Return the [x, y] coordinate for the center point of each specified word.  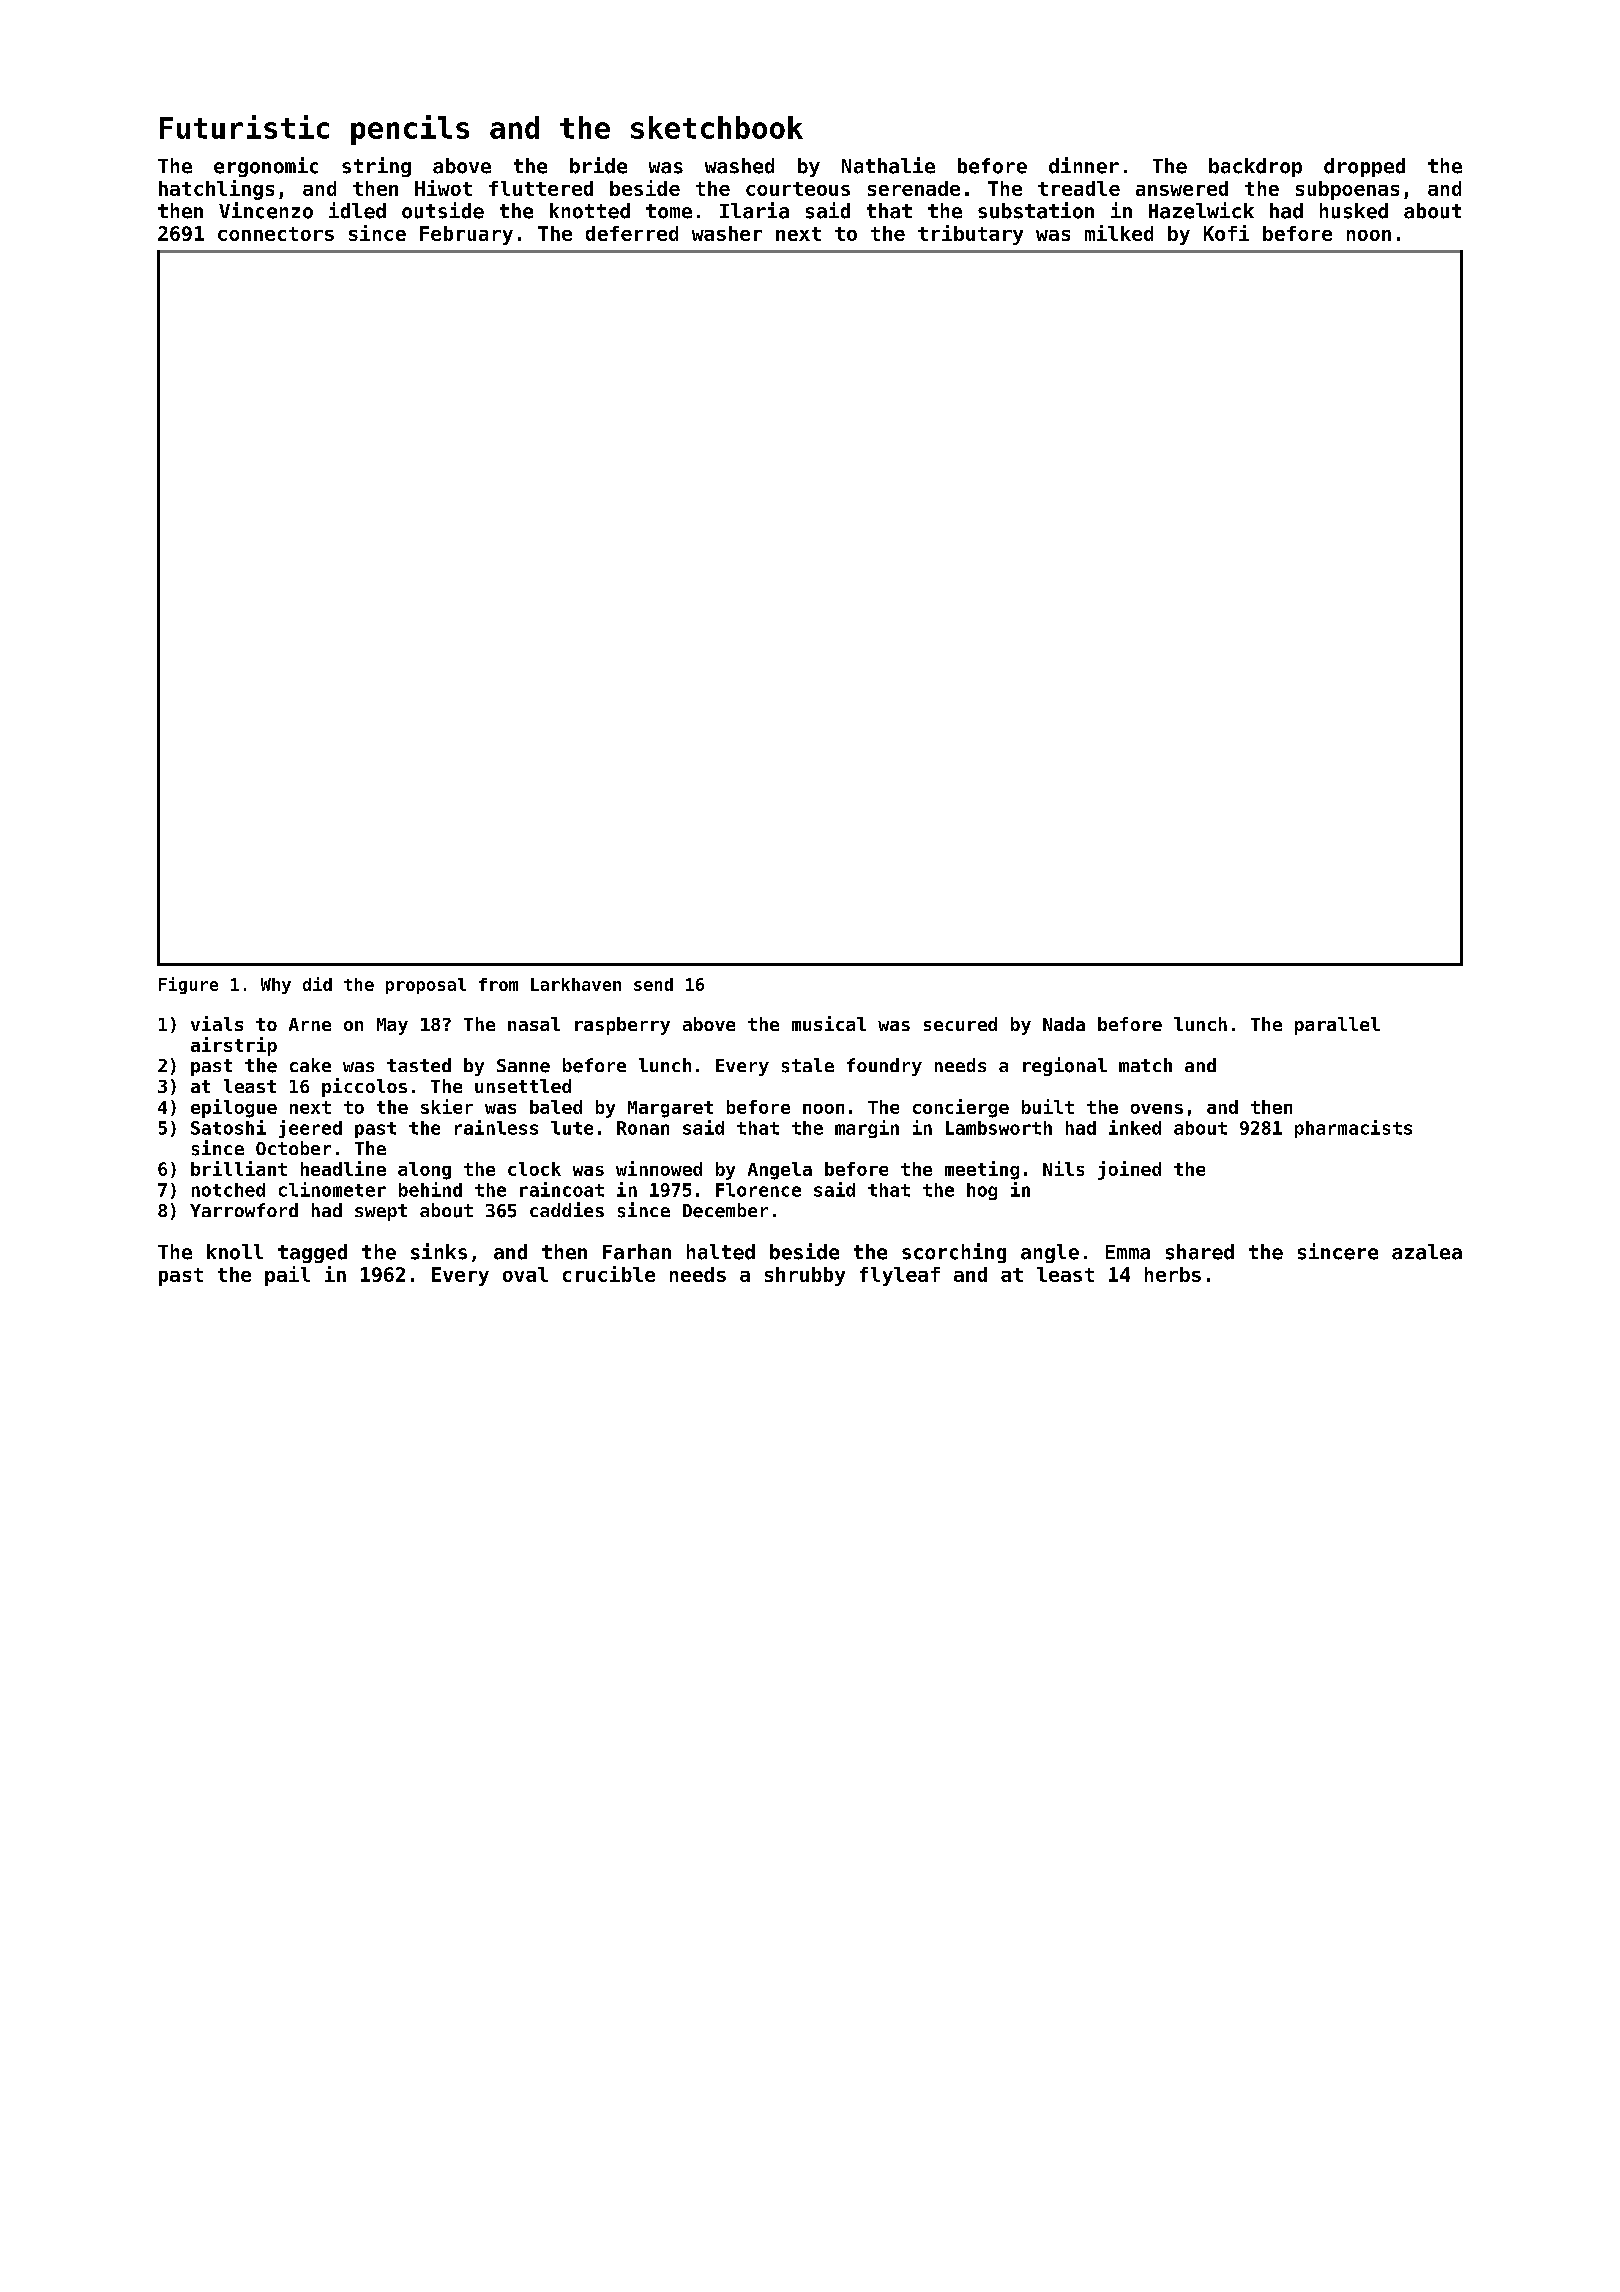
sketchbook [717, 127]
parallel [1337, 1026]
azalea [1427, 1252]
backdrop [1255, 167]
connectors [276, 234]
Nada [1064, 1024]
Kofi [1226, 233]
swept [381, 1212]
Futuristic [244, 127]
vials [217, 1023]
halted [721, 1252]
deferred [632, 233]
